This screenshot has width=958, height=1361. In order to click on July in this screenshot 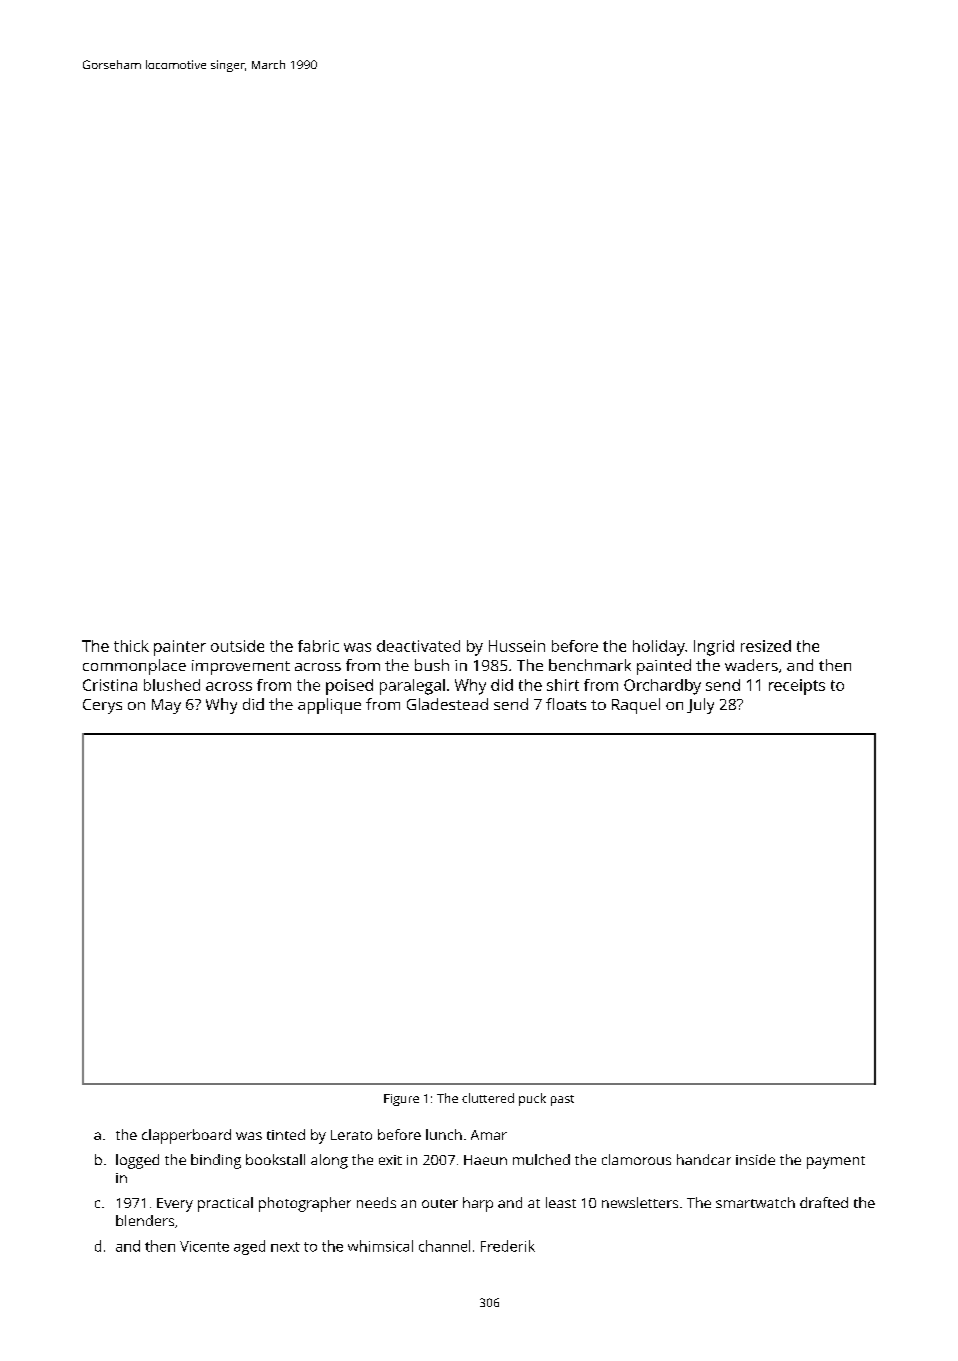, I will do `click(700, 706)`.
